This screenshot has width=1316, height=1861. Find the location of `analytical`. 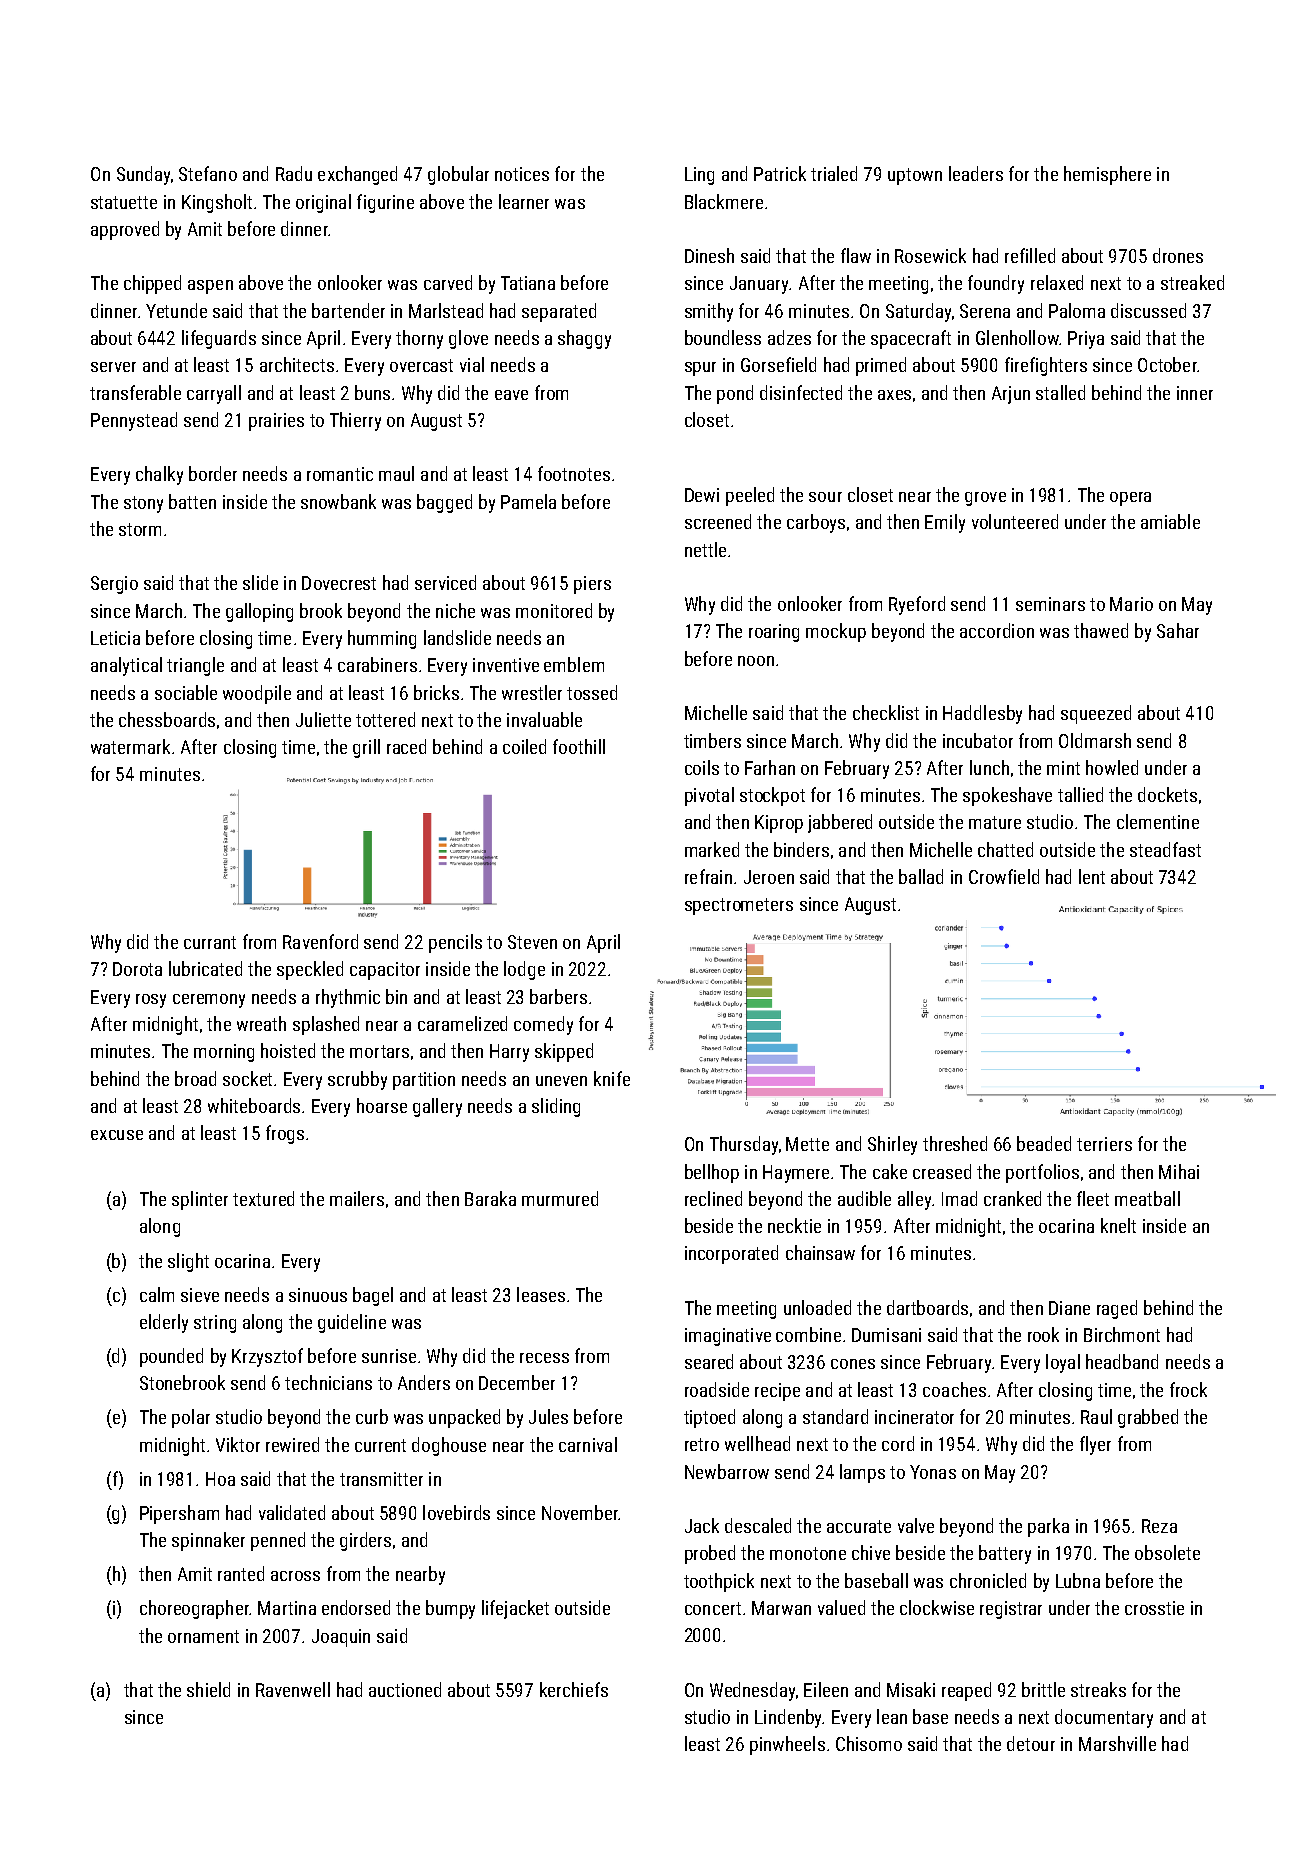

analytical is located at coordinates (126, 666).
